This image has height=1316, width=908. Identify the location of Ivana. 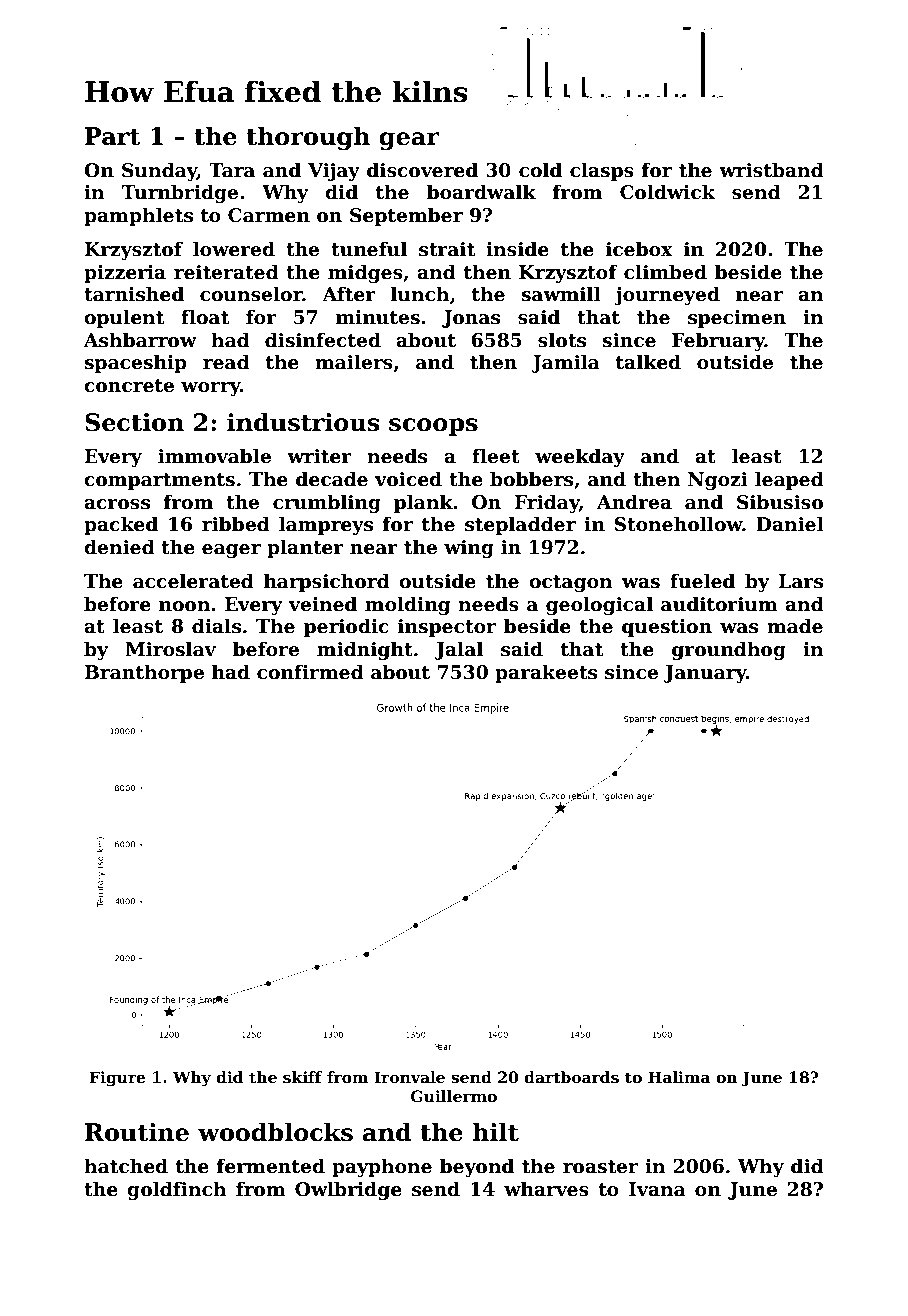
(657, 1189).
